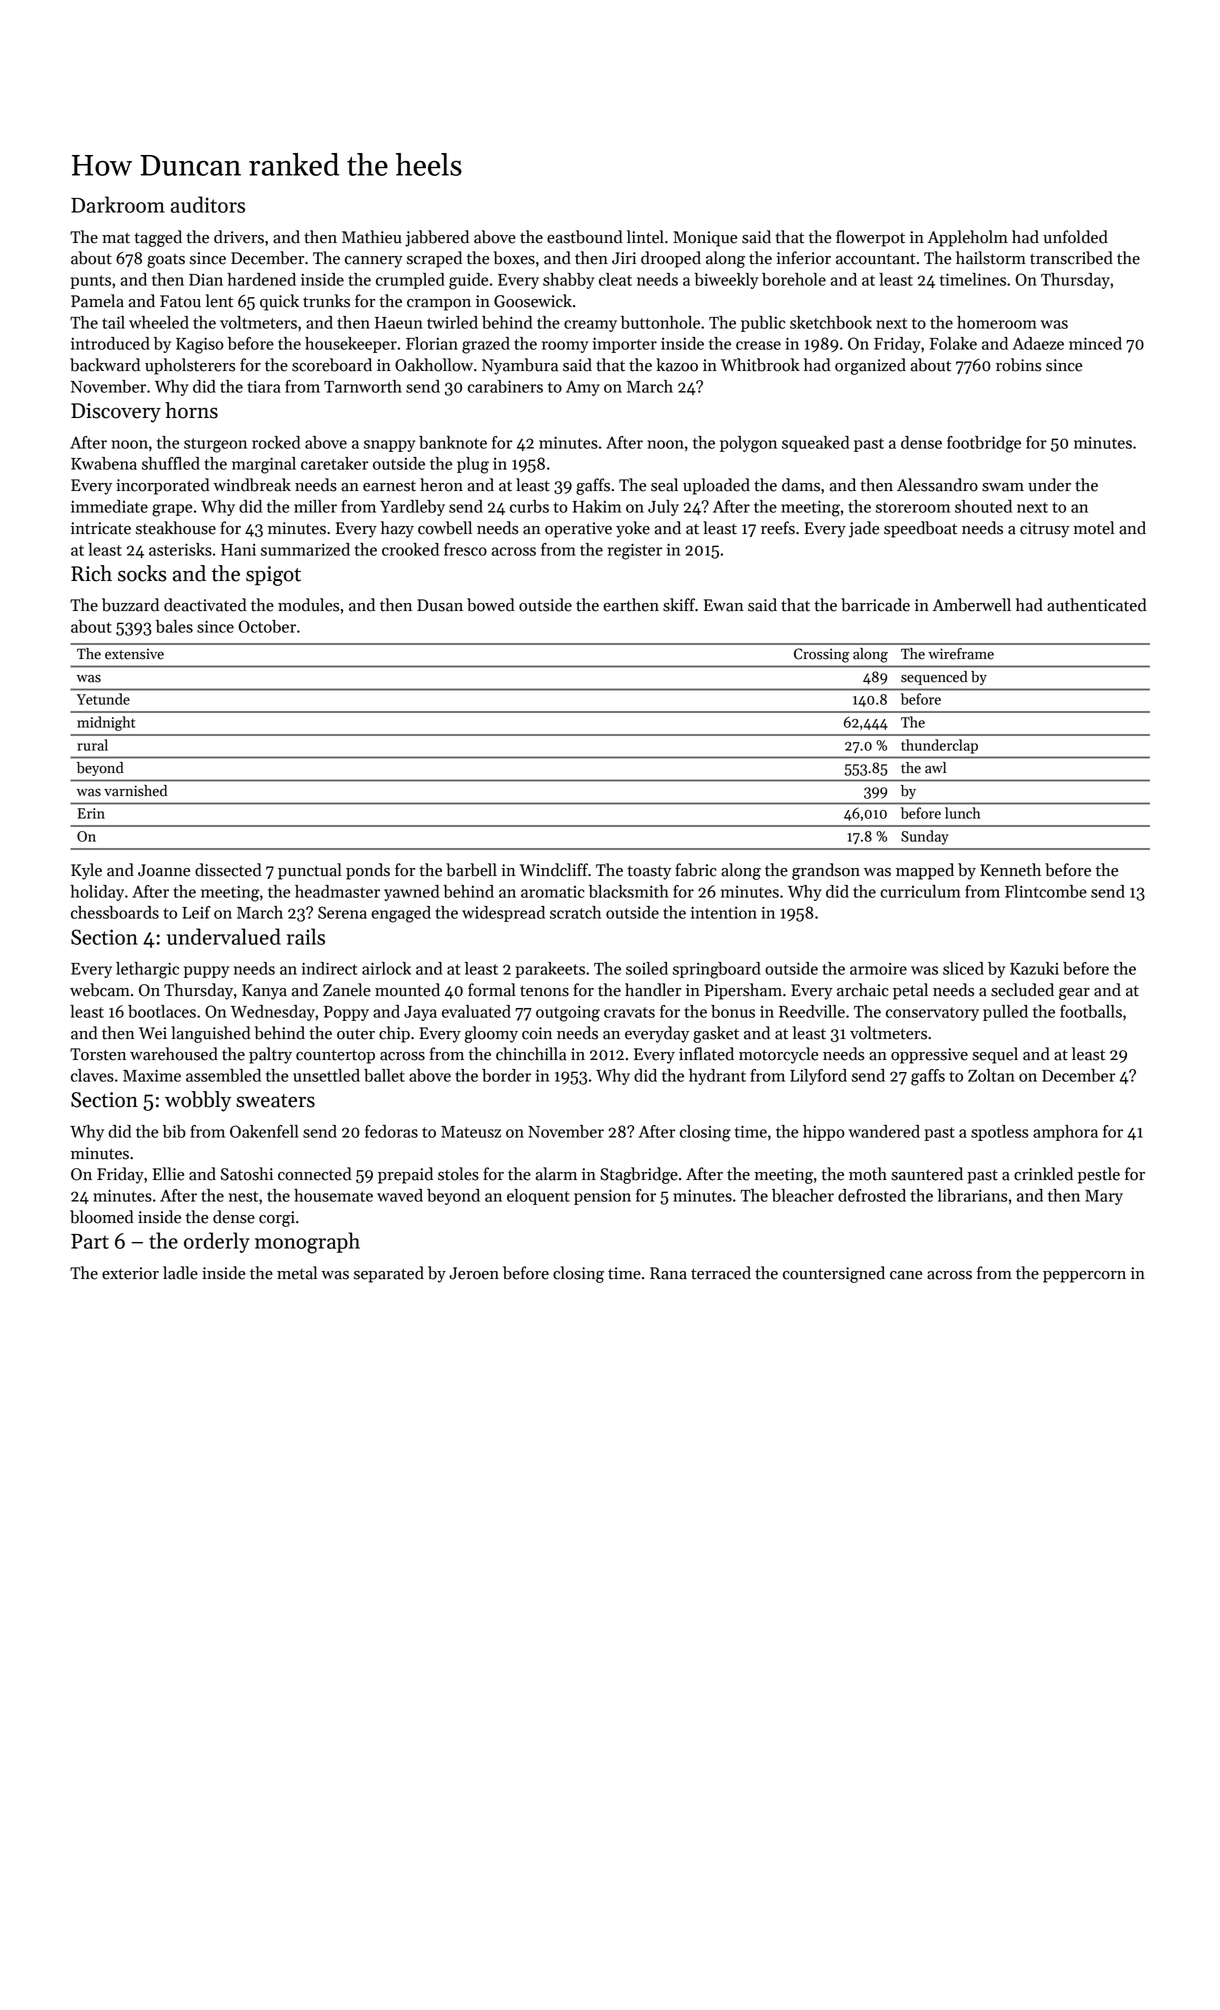 Image resolution: width=1220 pixels, height=2010 pixels. What do you see at coordinates (565, 347) in the document?
I see `roomy` at bounding box center [565, 347].
